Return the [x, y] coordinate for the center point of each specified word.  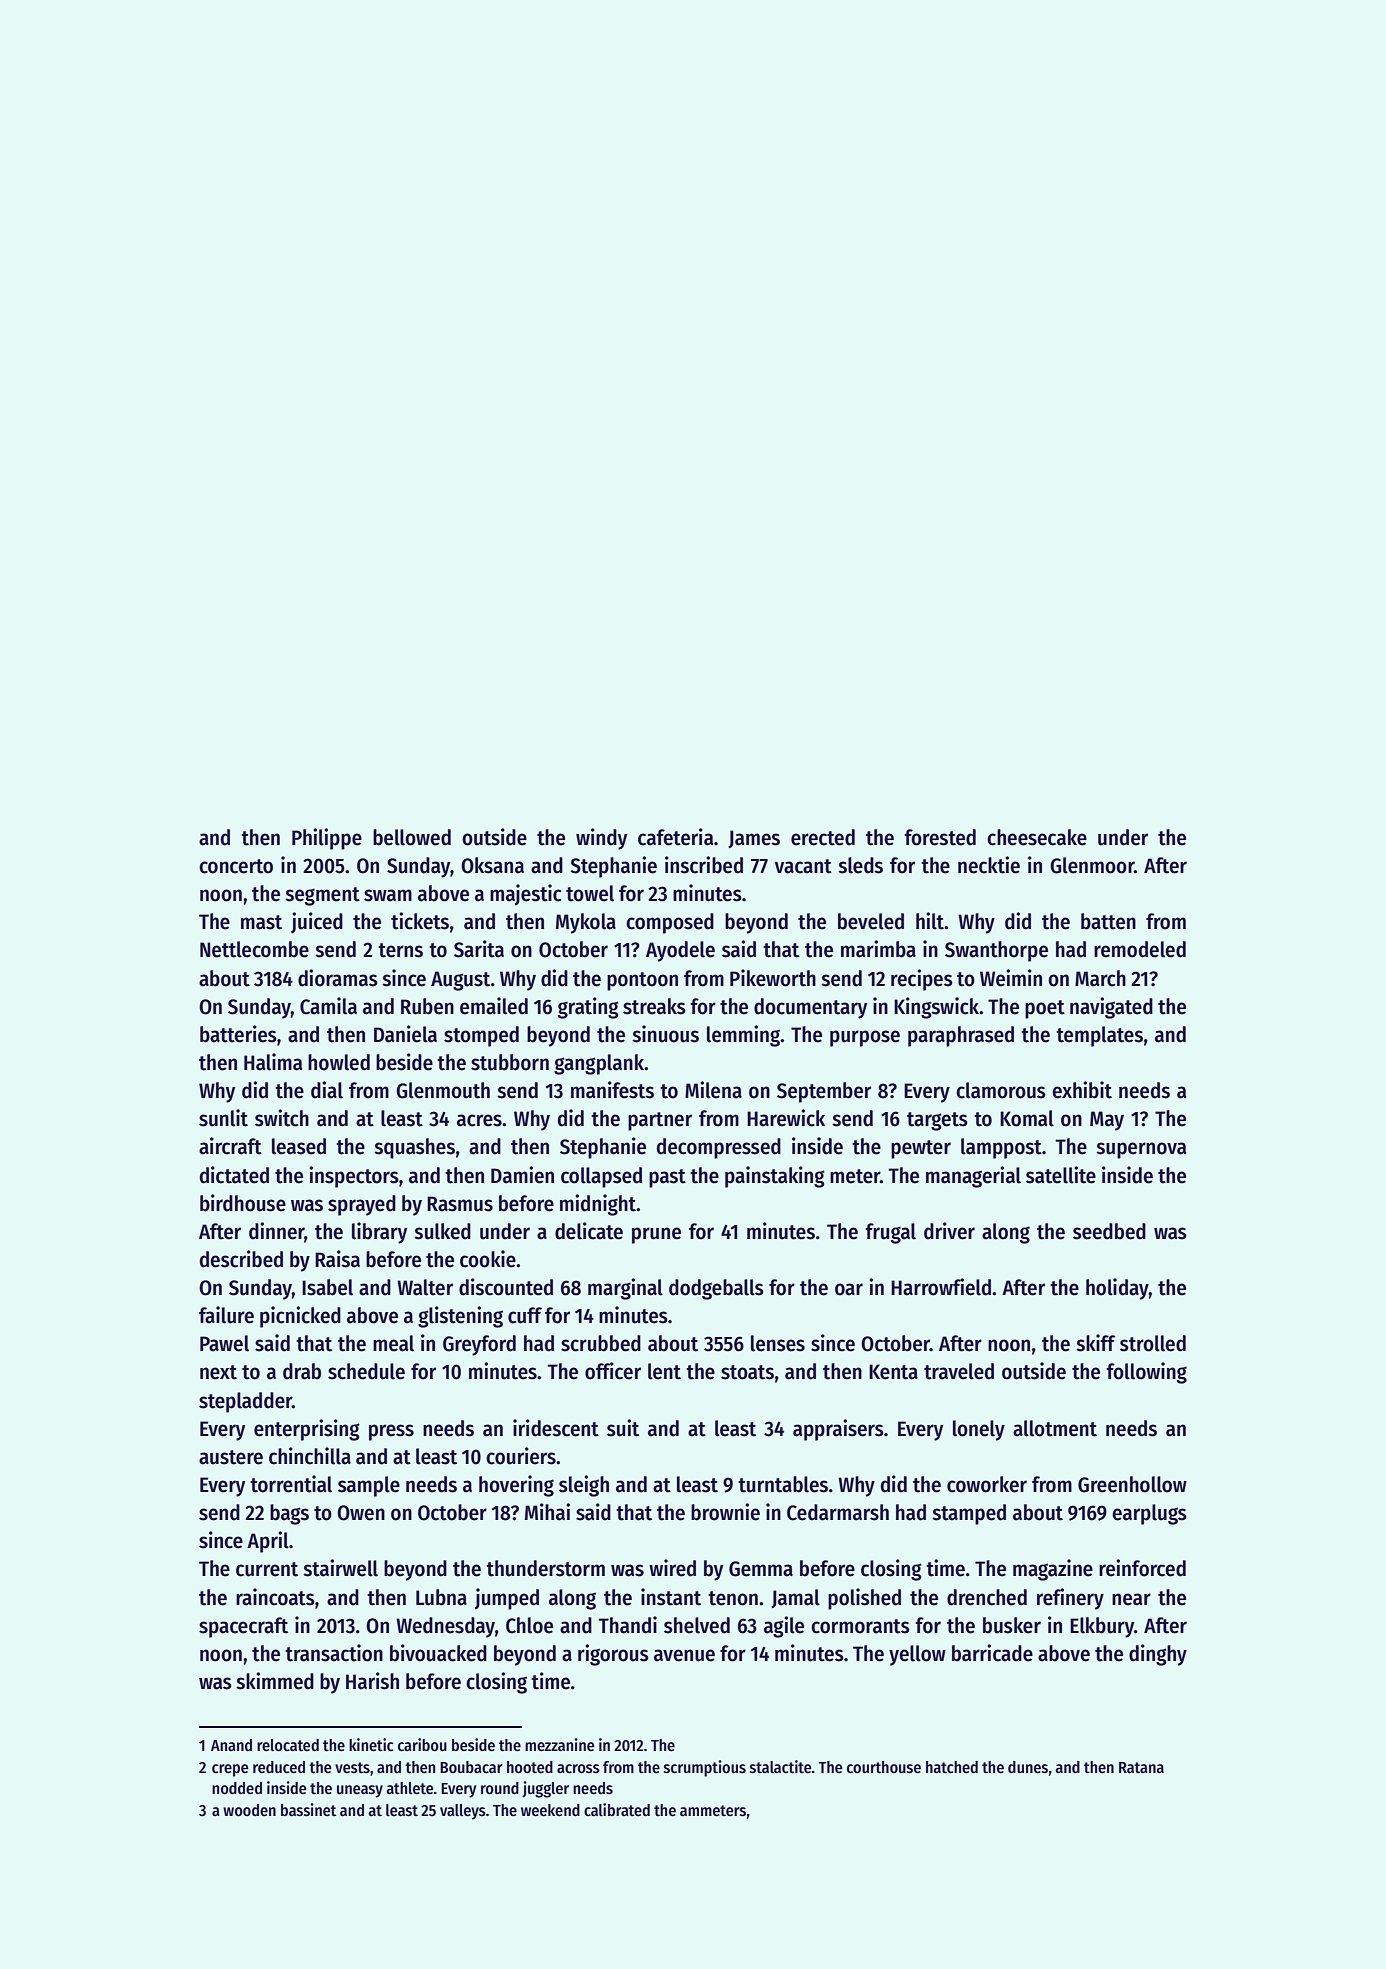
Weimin [1011, 978]
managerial [973, 1177]
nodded [237, 1788]
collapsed [601, 1177]
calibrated [617, 1809]
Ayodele [680, 951]
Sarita [479, 949]
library [379, 1233]
